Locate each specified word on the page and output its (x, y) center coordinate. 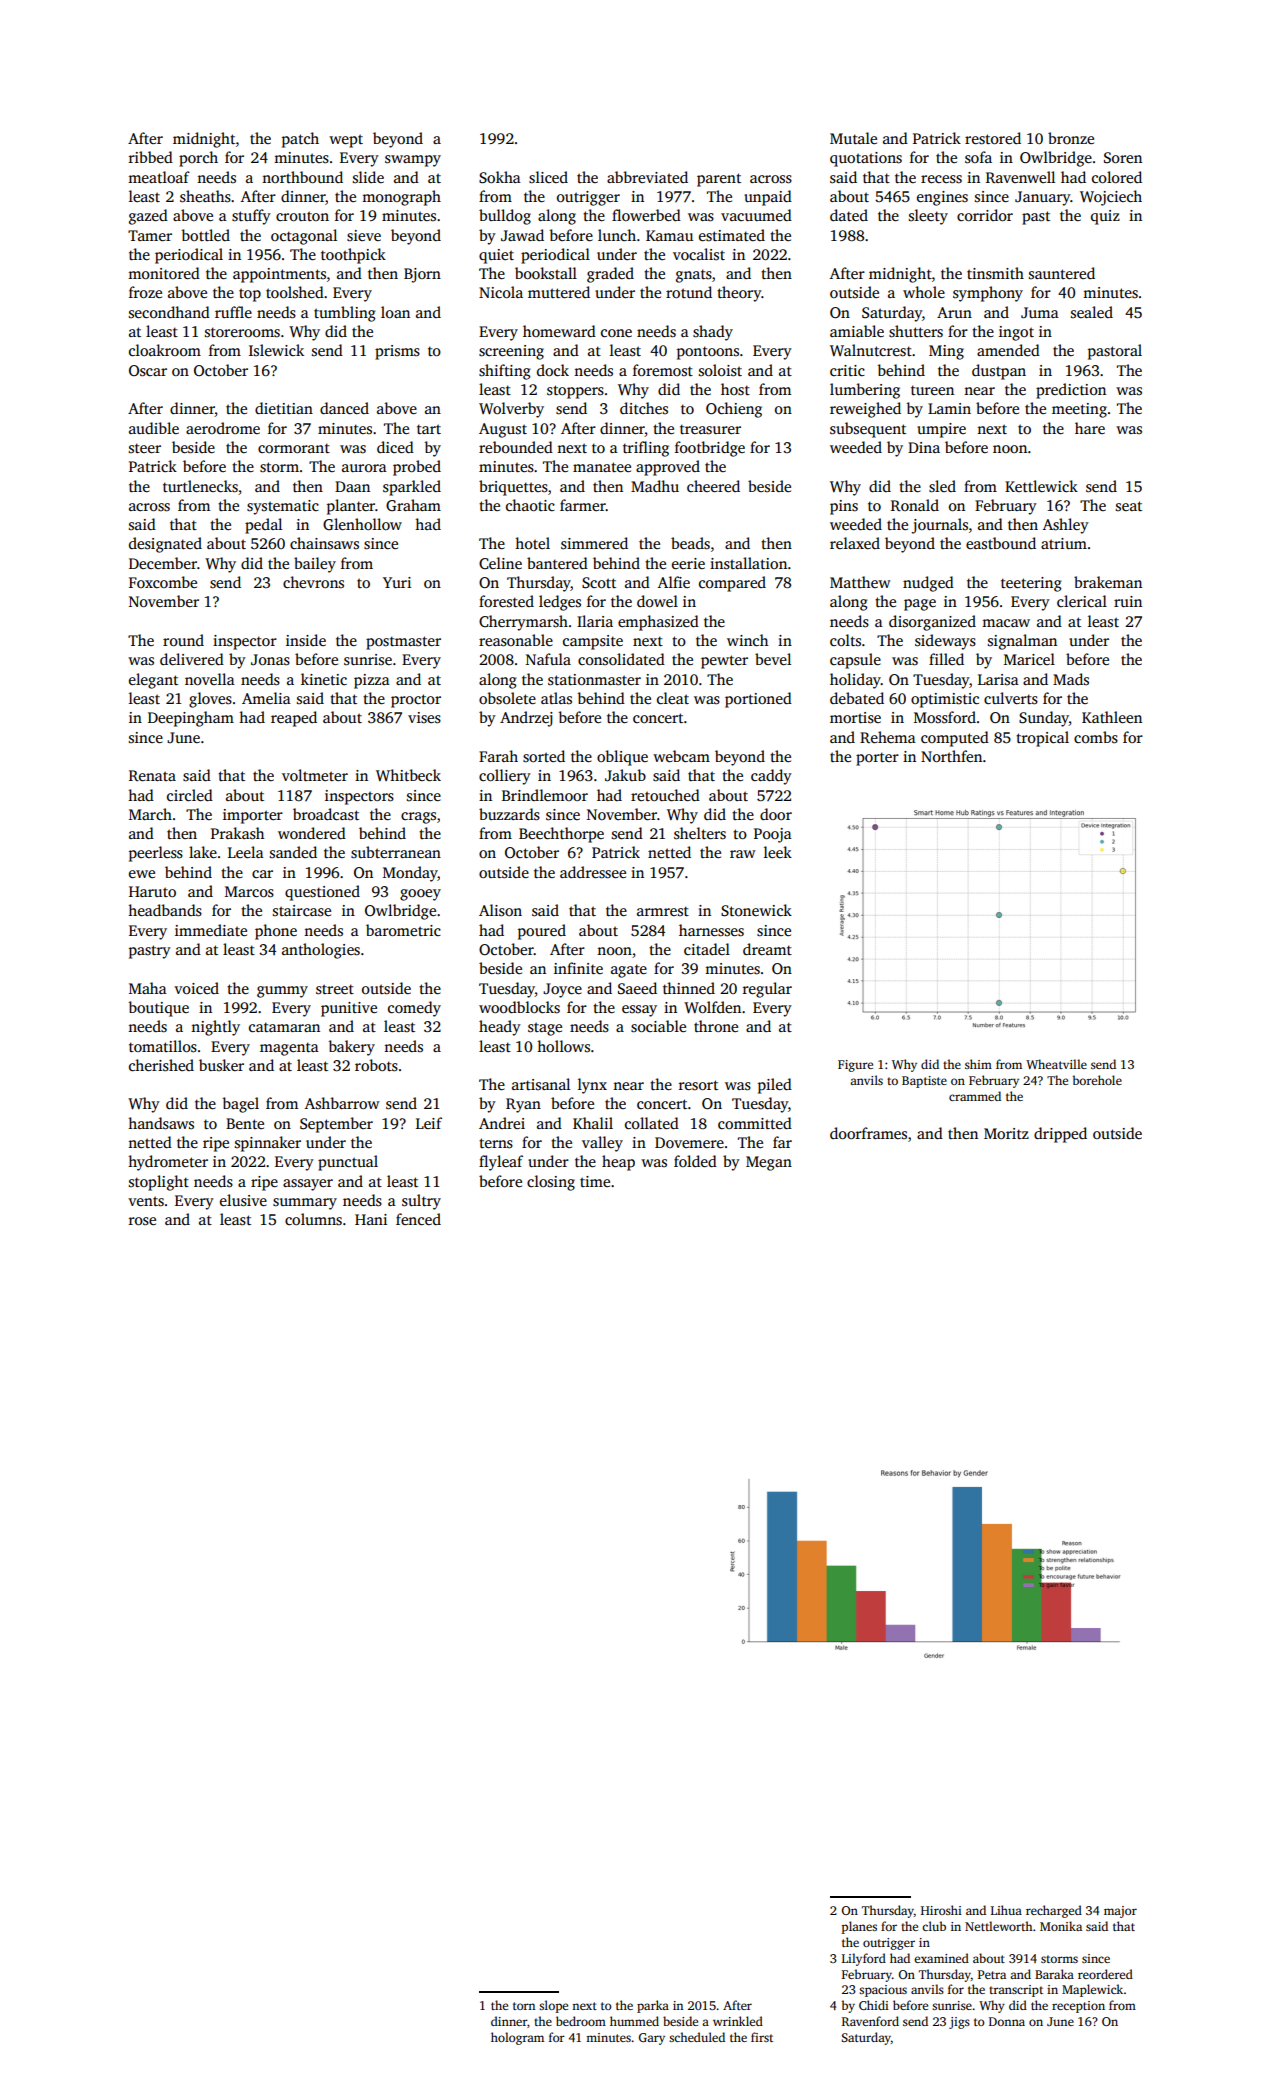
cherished (161, 1065)
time (595, 1181)
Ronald (915, 505)
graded (610, 275)
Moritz (1006, 1133)
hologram (517, 2038)
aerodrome (223, 428)
